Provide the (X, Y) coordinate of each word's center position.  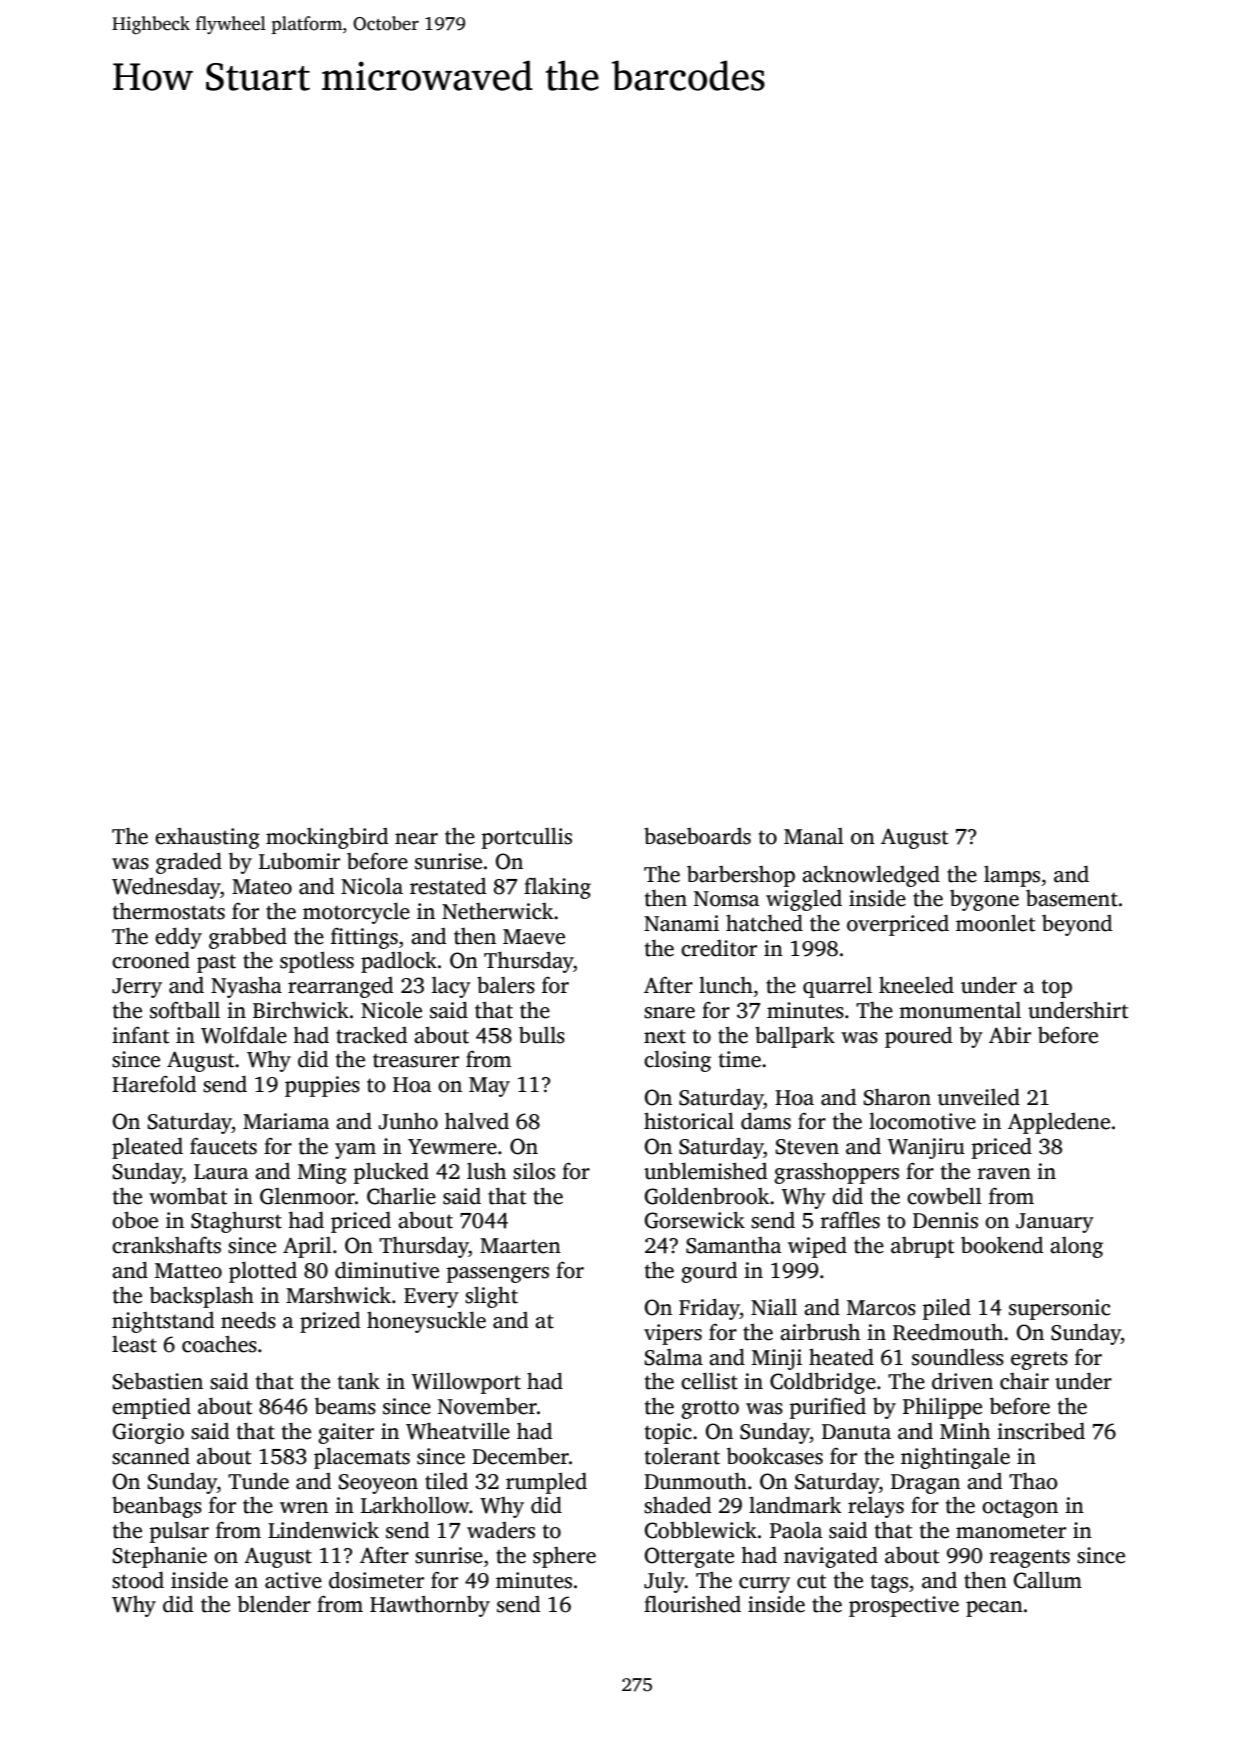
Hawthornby (430, 1606)
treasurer (416, 1060)
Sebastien (158, 1381)
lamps (1012, 876)
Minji (777, 1359)
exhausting (207, 838)
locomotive (922, 1121)
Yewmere (452, 1147)
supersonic (1059, 1309)
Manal (814, 836)
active (293, 1580)
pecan (994, 1609)
